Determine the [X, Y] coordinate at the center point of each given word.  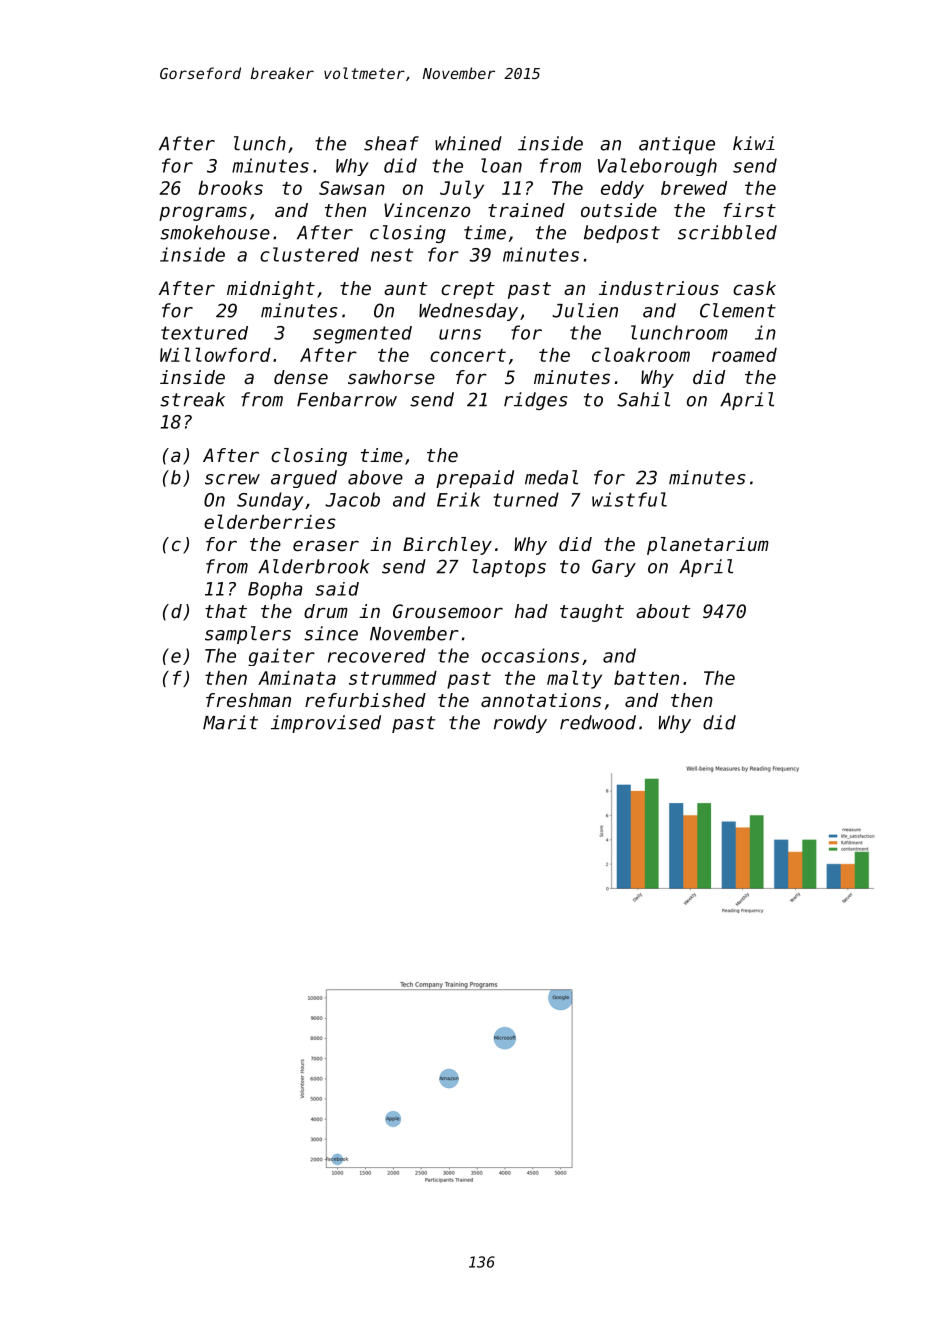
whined [468, 143]
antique [677, 145]
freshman [248, 700]
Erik [458, 499]
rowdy [520, 724]
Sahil [643, 399]
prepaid [475, 479]
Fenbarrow [347, 399]
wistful [629, 499]
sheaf [391, 143]
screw [232, 479]
